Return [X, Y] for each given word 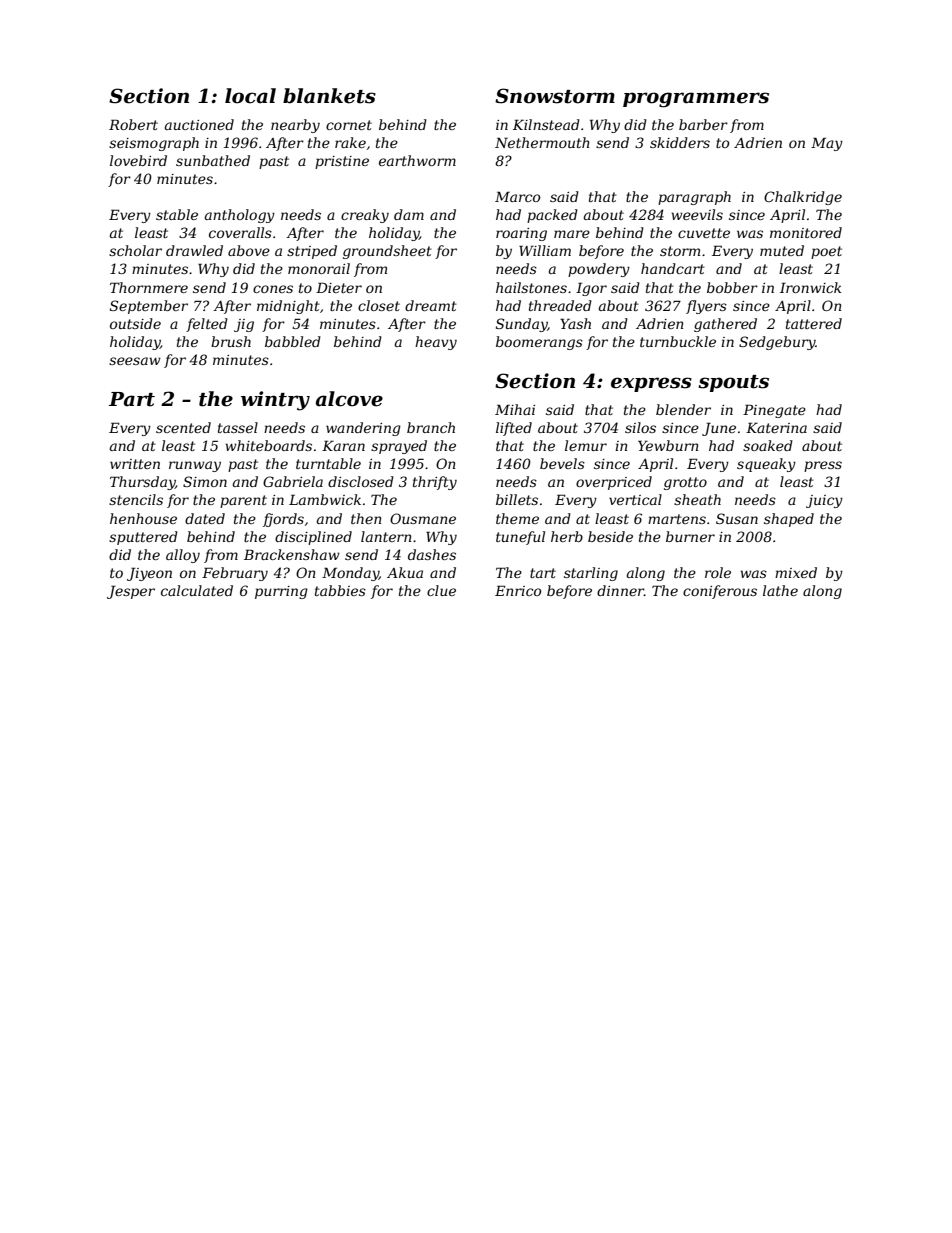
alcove [349, 399]
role [718, 572]
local [250, 96]
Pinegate [774, 411]
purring [281, 592]
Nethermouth [542, 142]
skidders [680, 142]
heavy [436, 343]
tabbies [340, 590]
